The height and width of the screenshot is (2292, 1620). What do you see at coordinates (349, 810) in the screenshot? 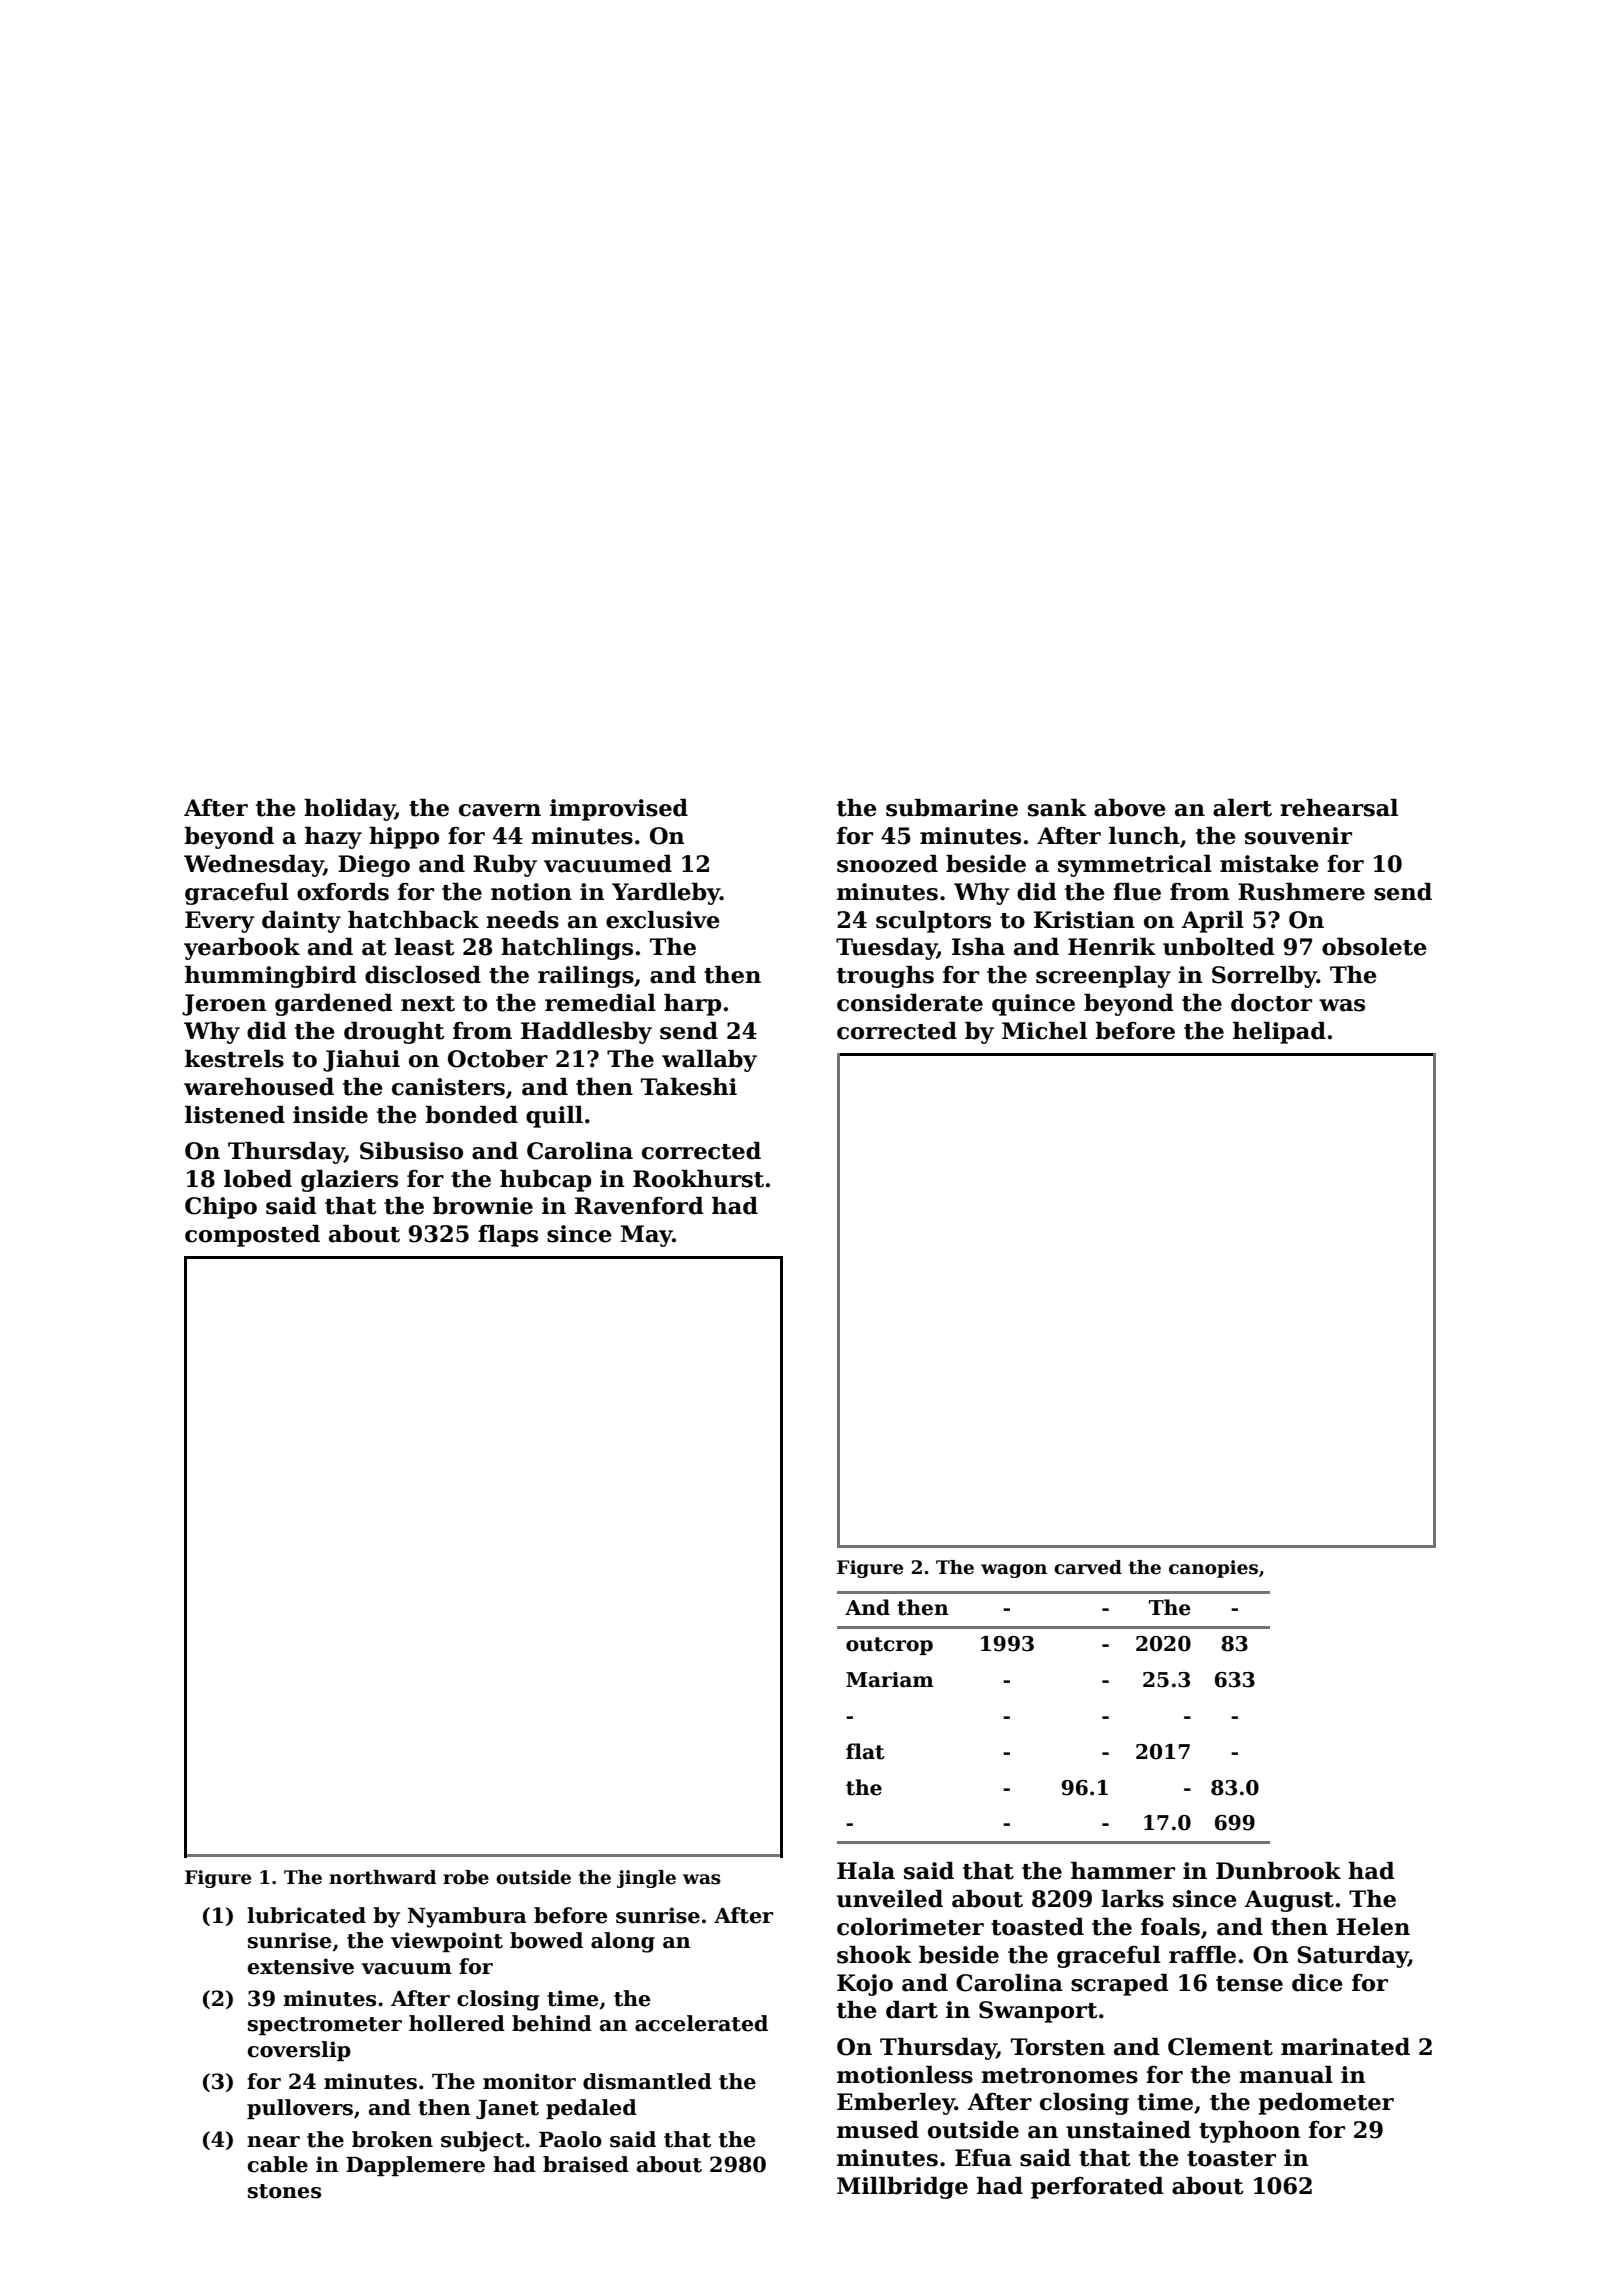
I see `holiday` at bounding box center [349, 810].
